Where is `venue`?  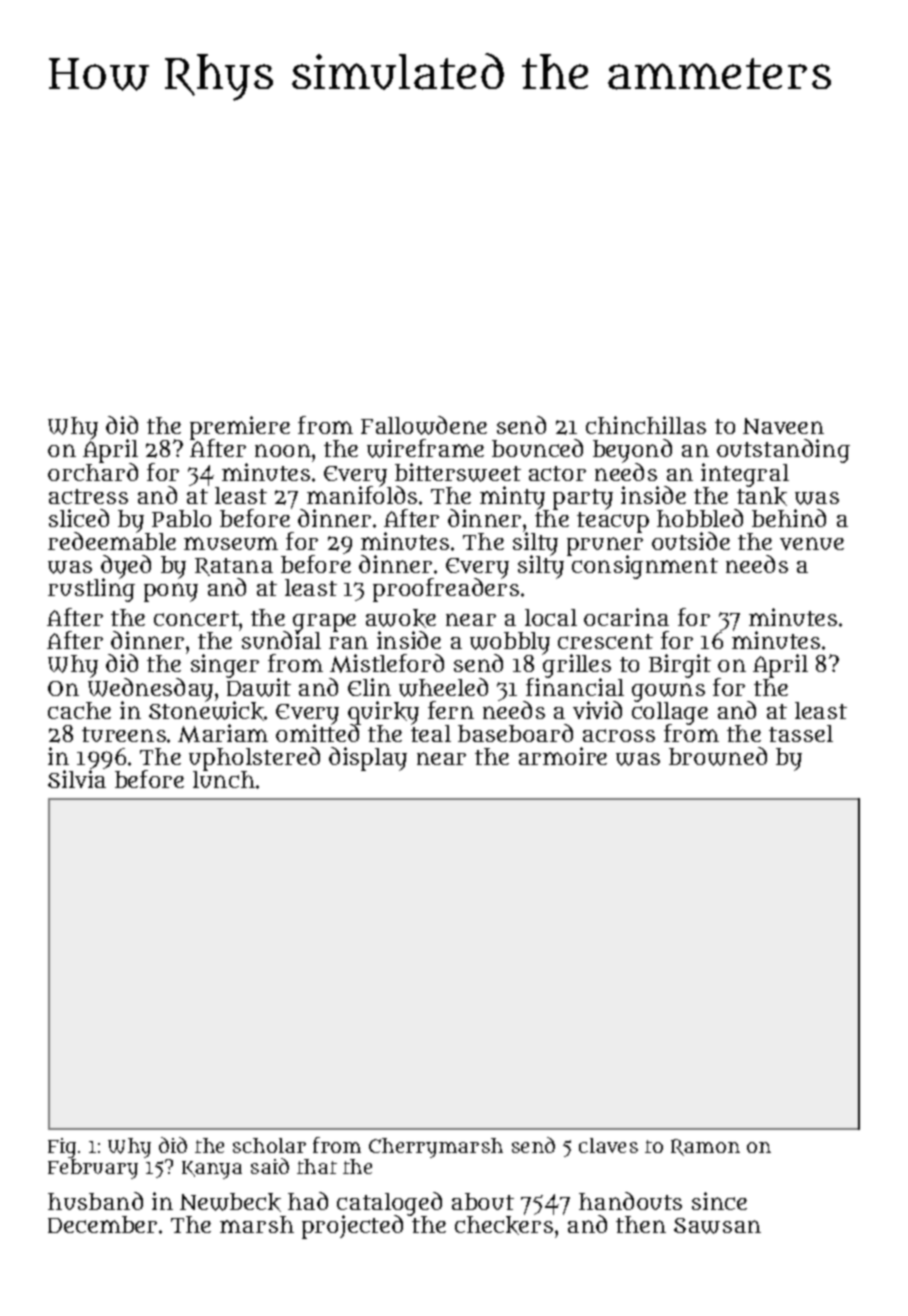 venue is located at coordinates (812, 543).
